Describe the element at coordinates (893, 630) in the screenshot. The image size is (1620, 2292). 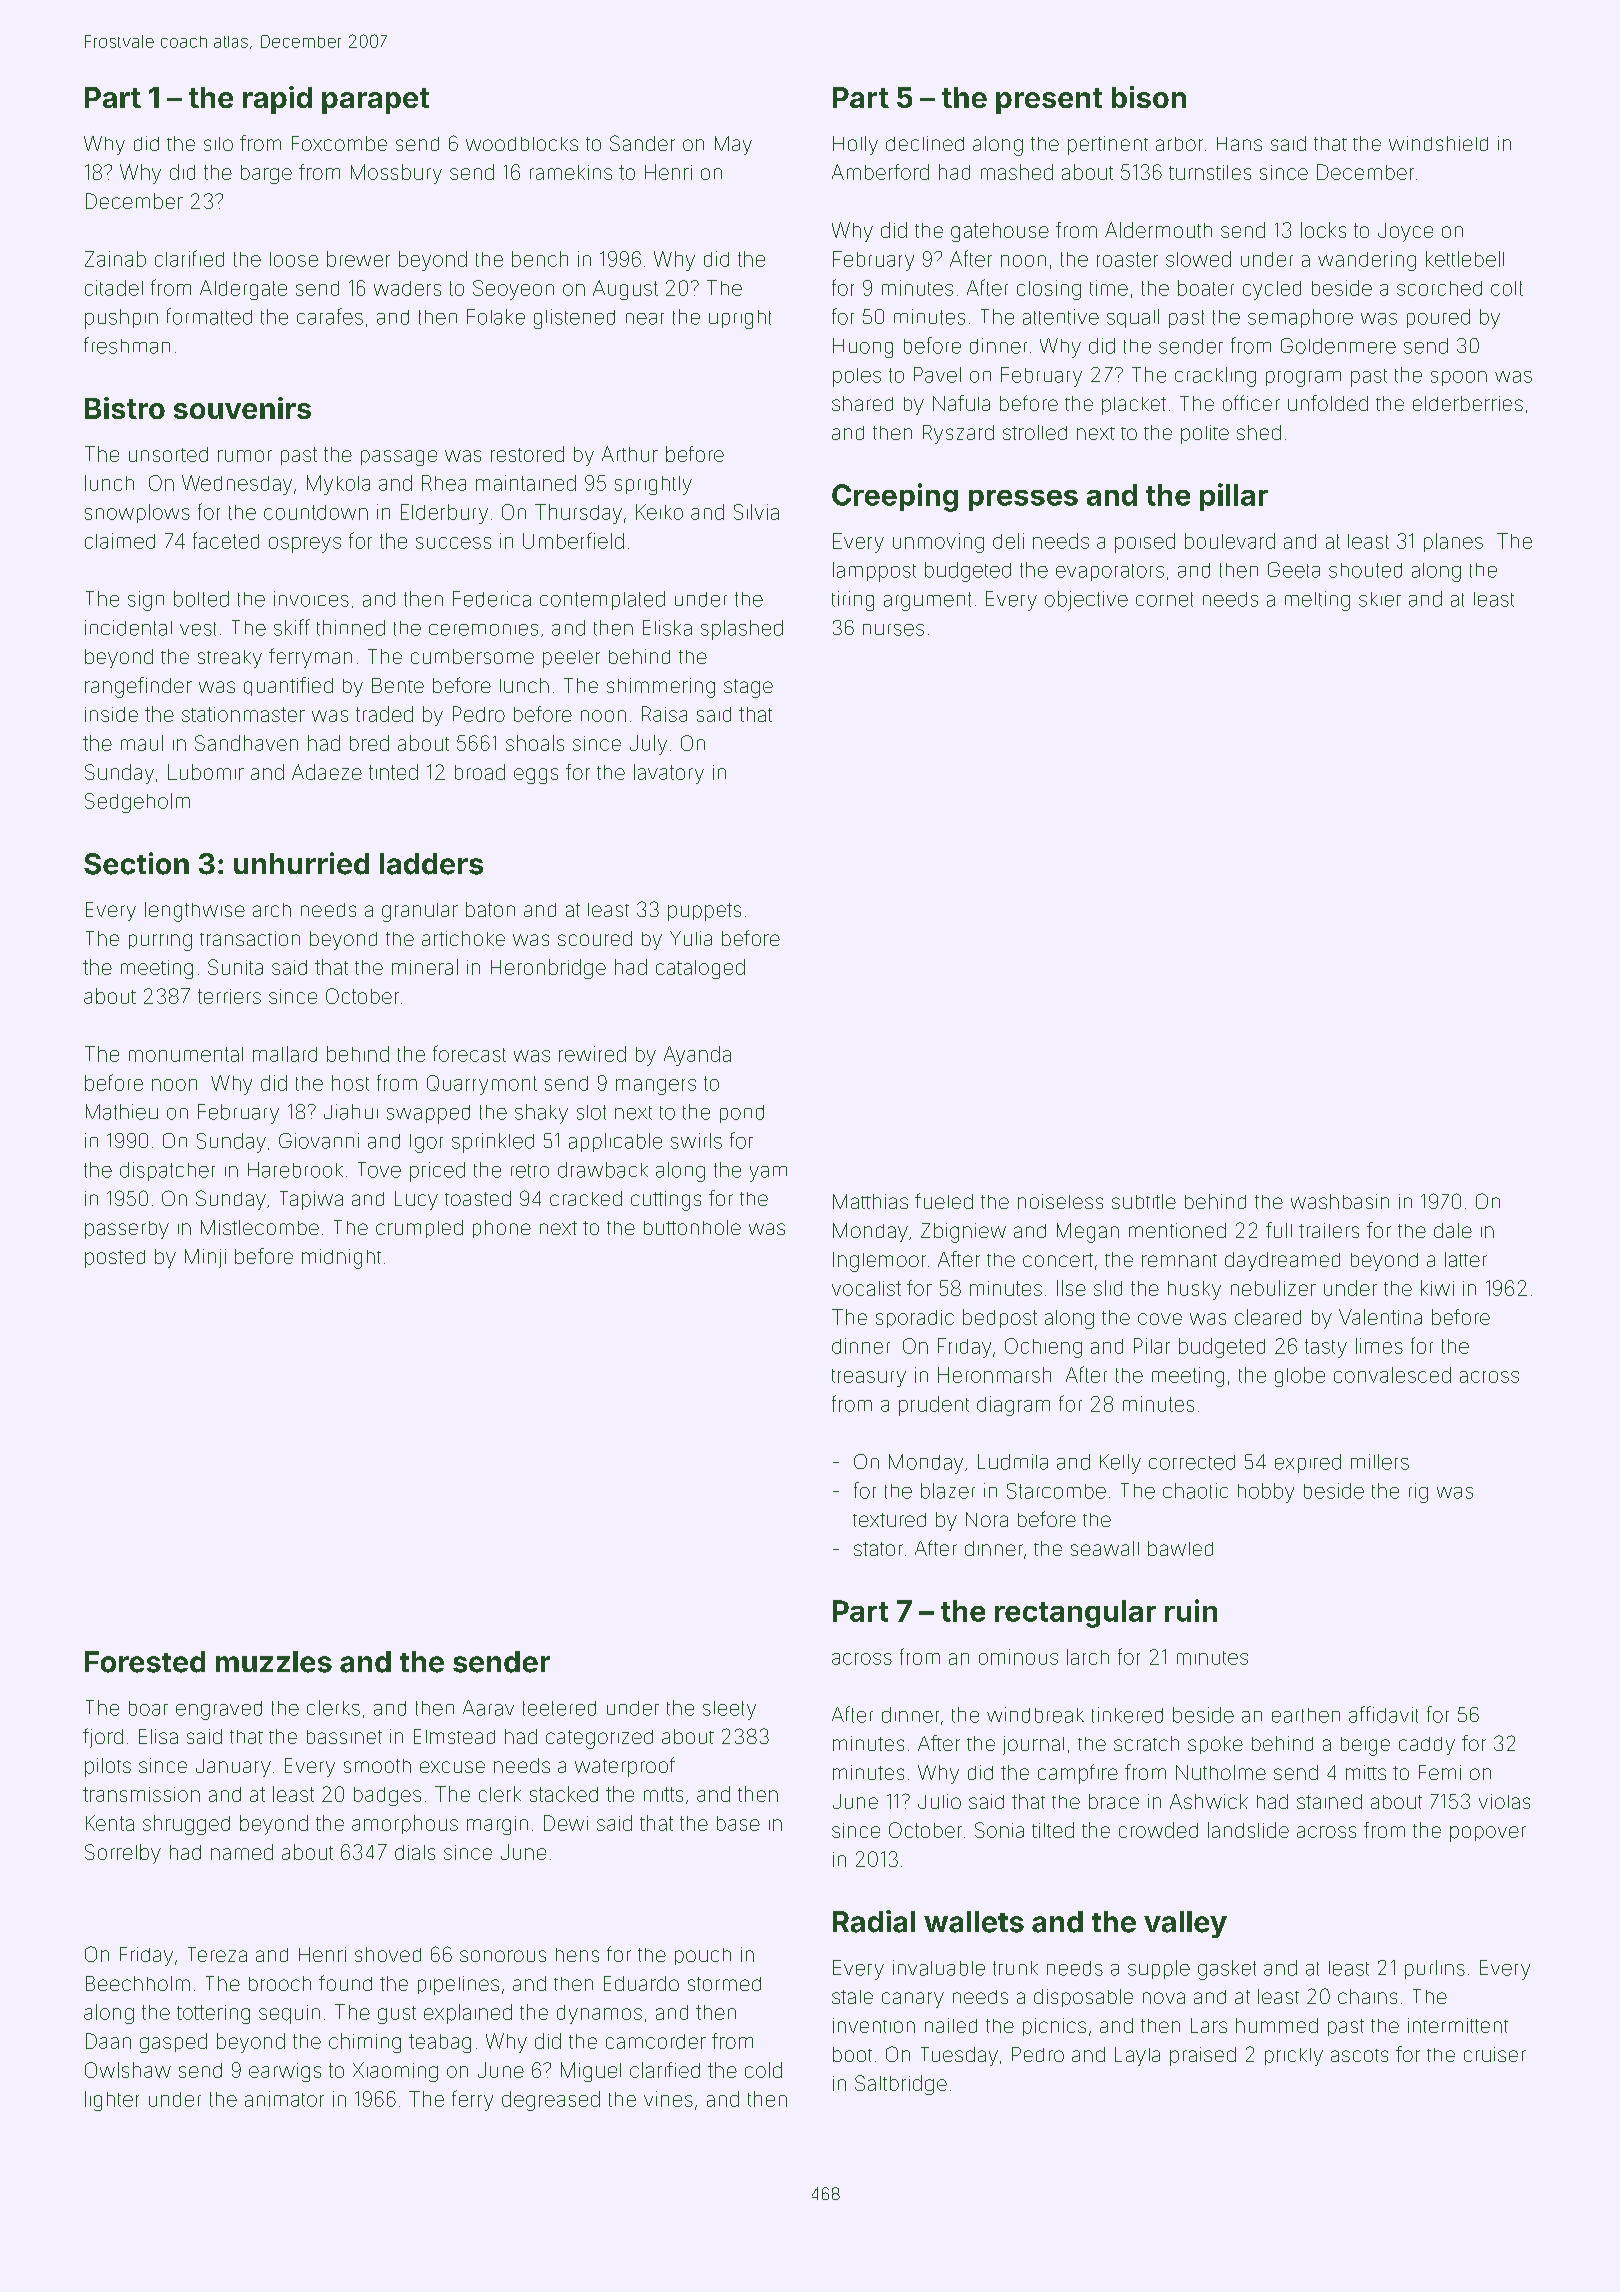
I see `nurses` at that location.
